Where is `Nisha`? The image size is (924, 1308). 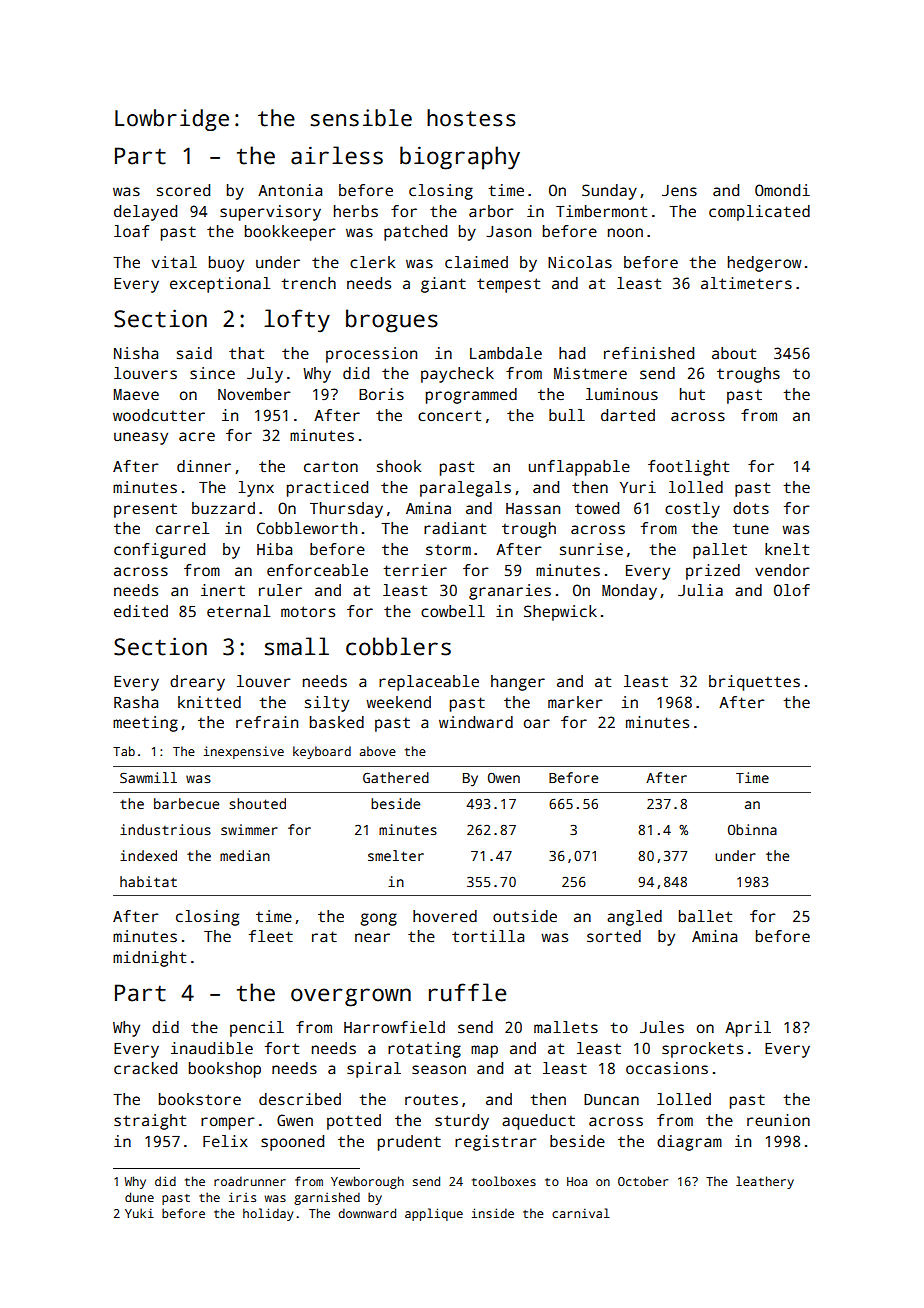 Nisha is located at coordinates (136, 353).
